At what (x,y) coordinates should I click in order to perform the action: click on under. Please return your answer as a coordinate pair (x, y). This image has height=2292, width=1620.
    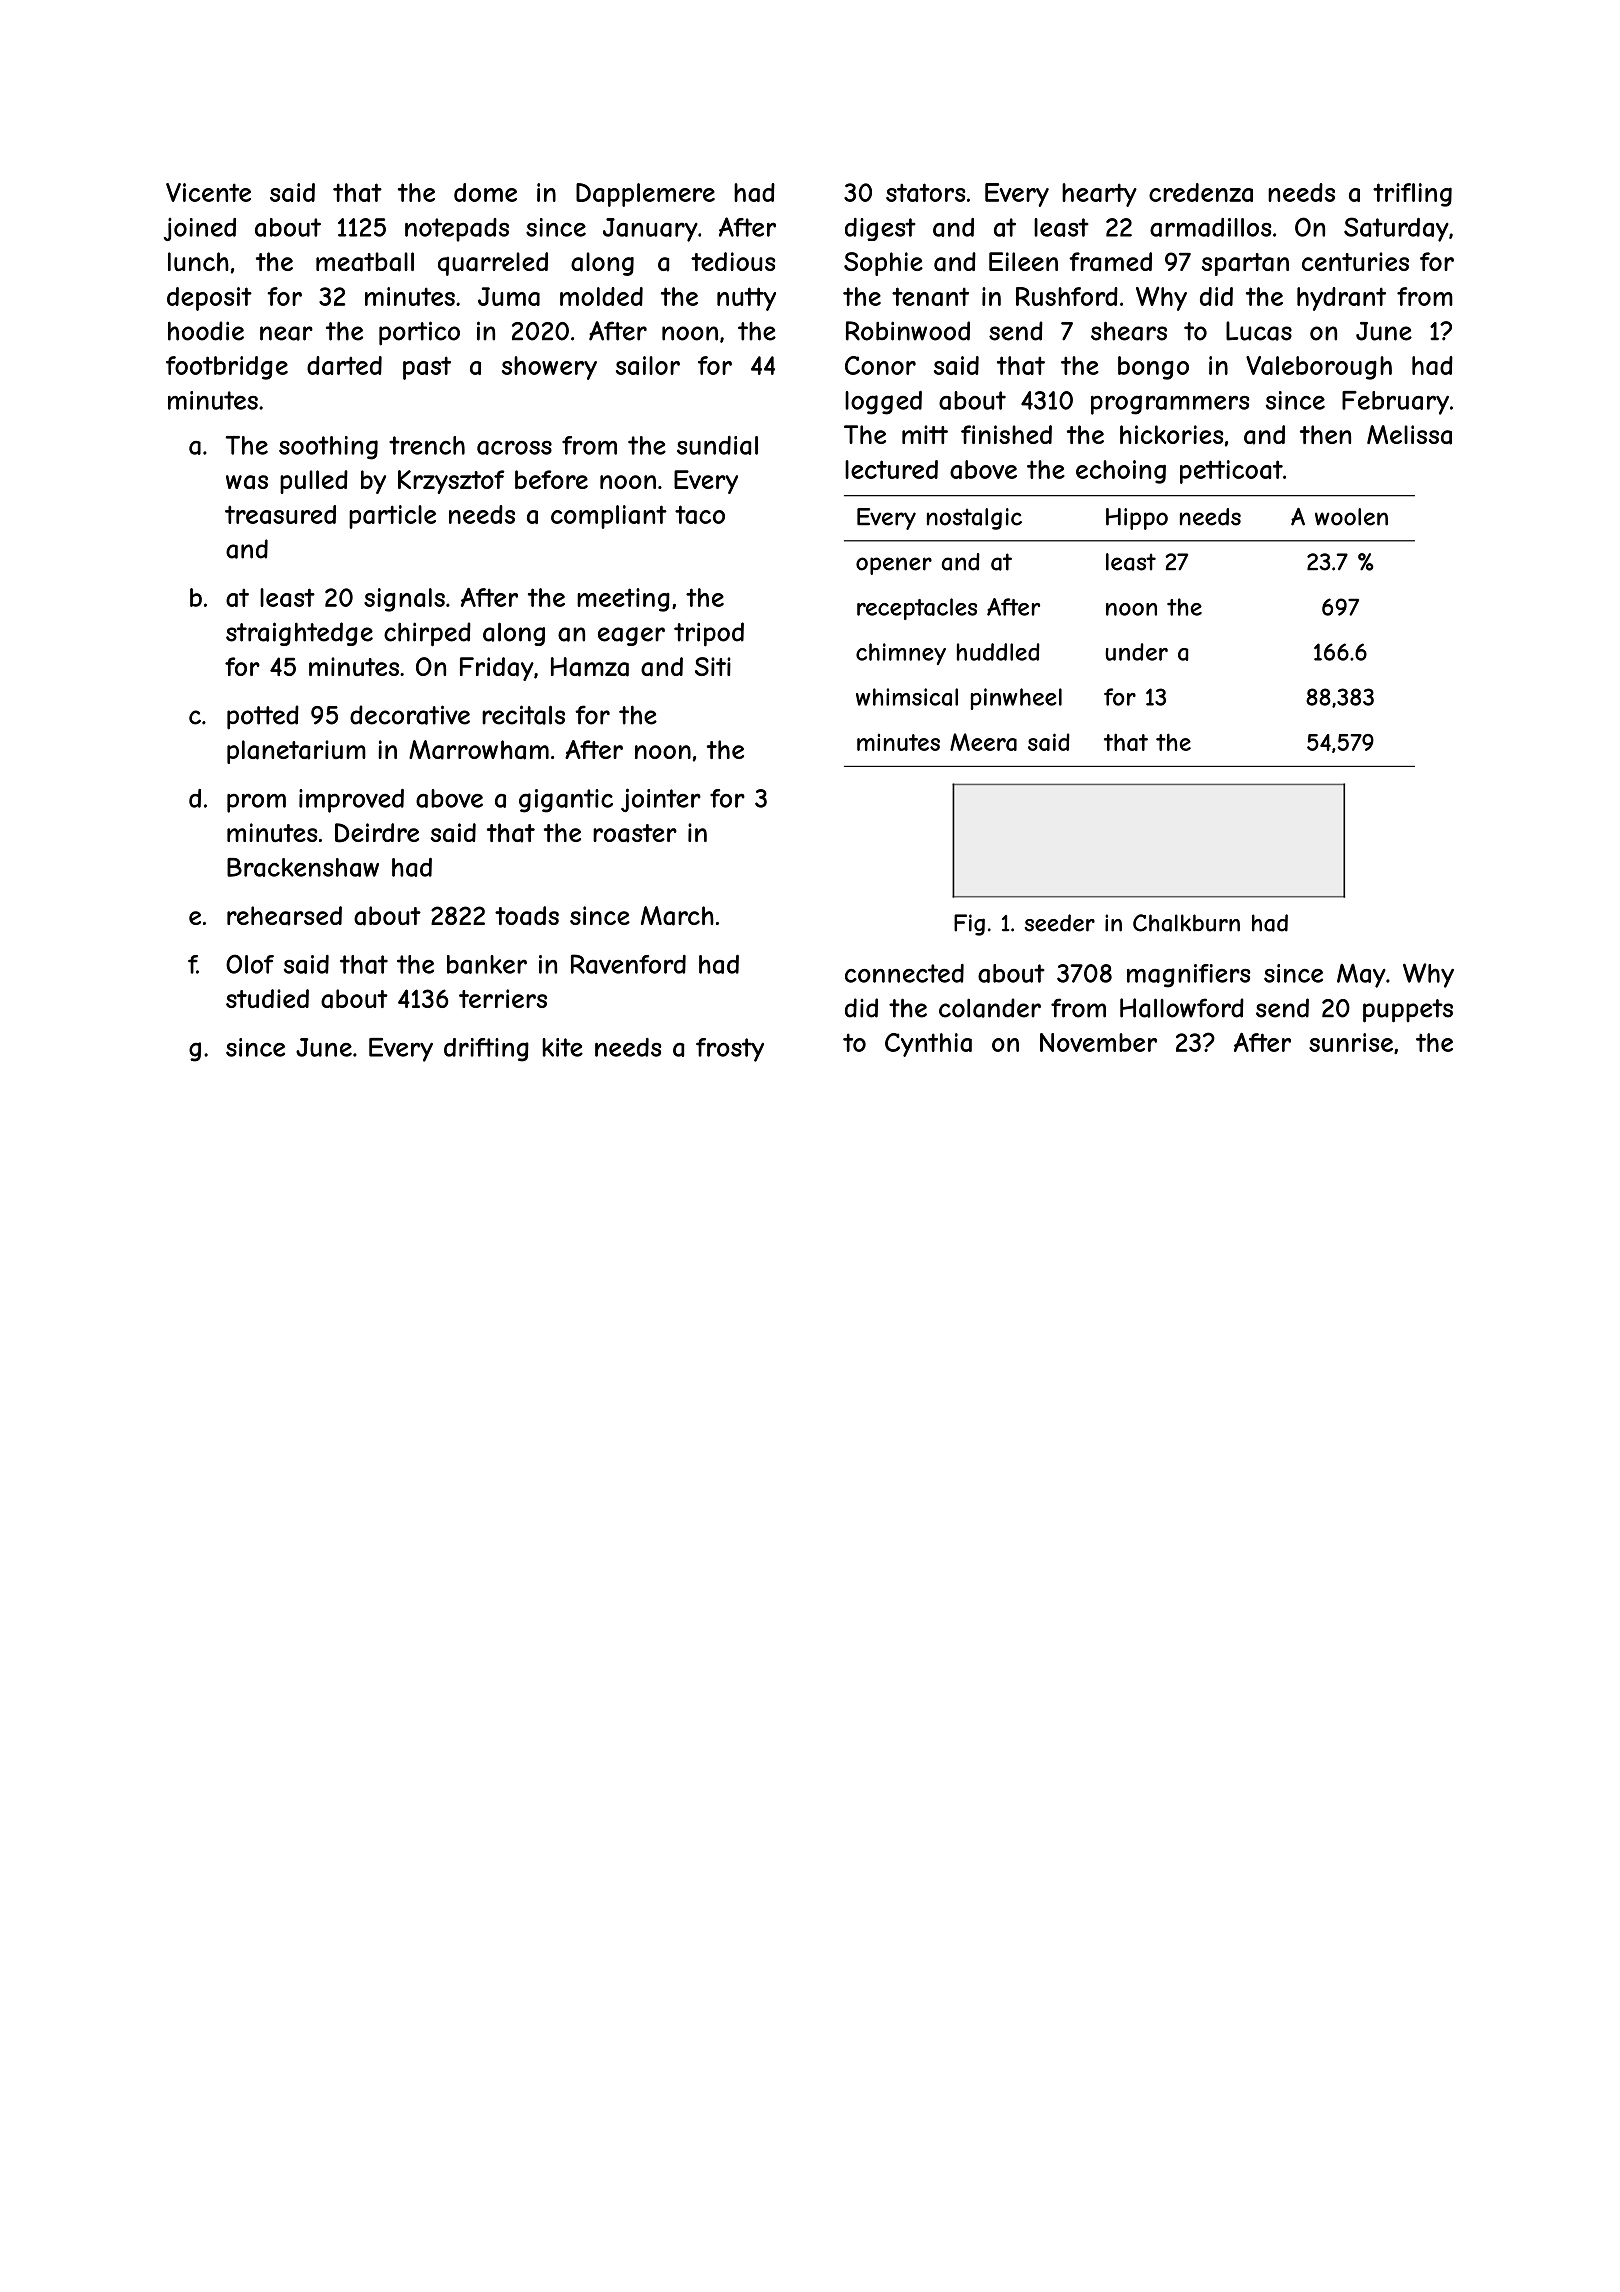
    Looking at the image, I should click on (1136, 652).
